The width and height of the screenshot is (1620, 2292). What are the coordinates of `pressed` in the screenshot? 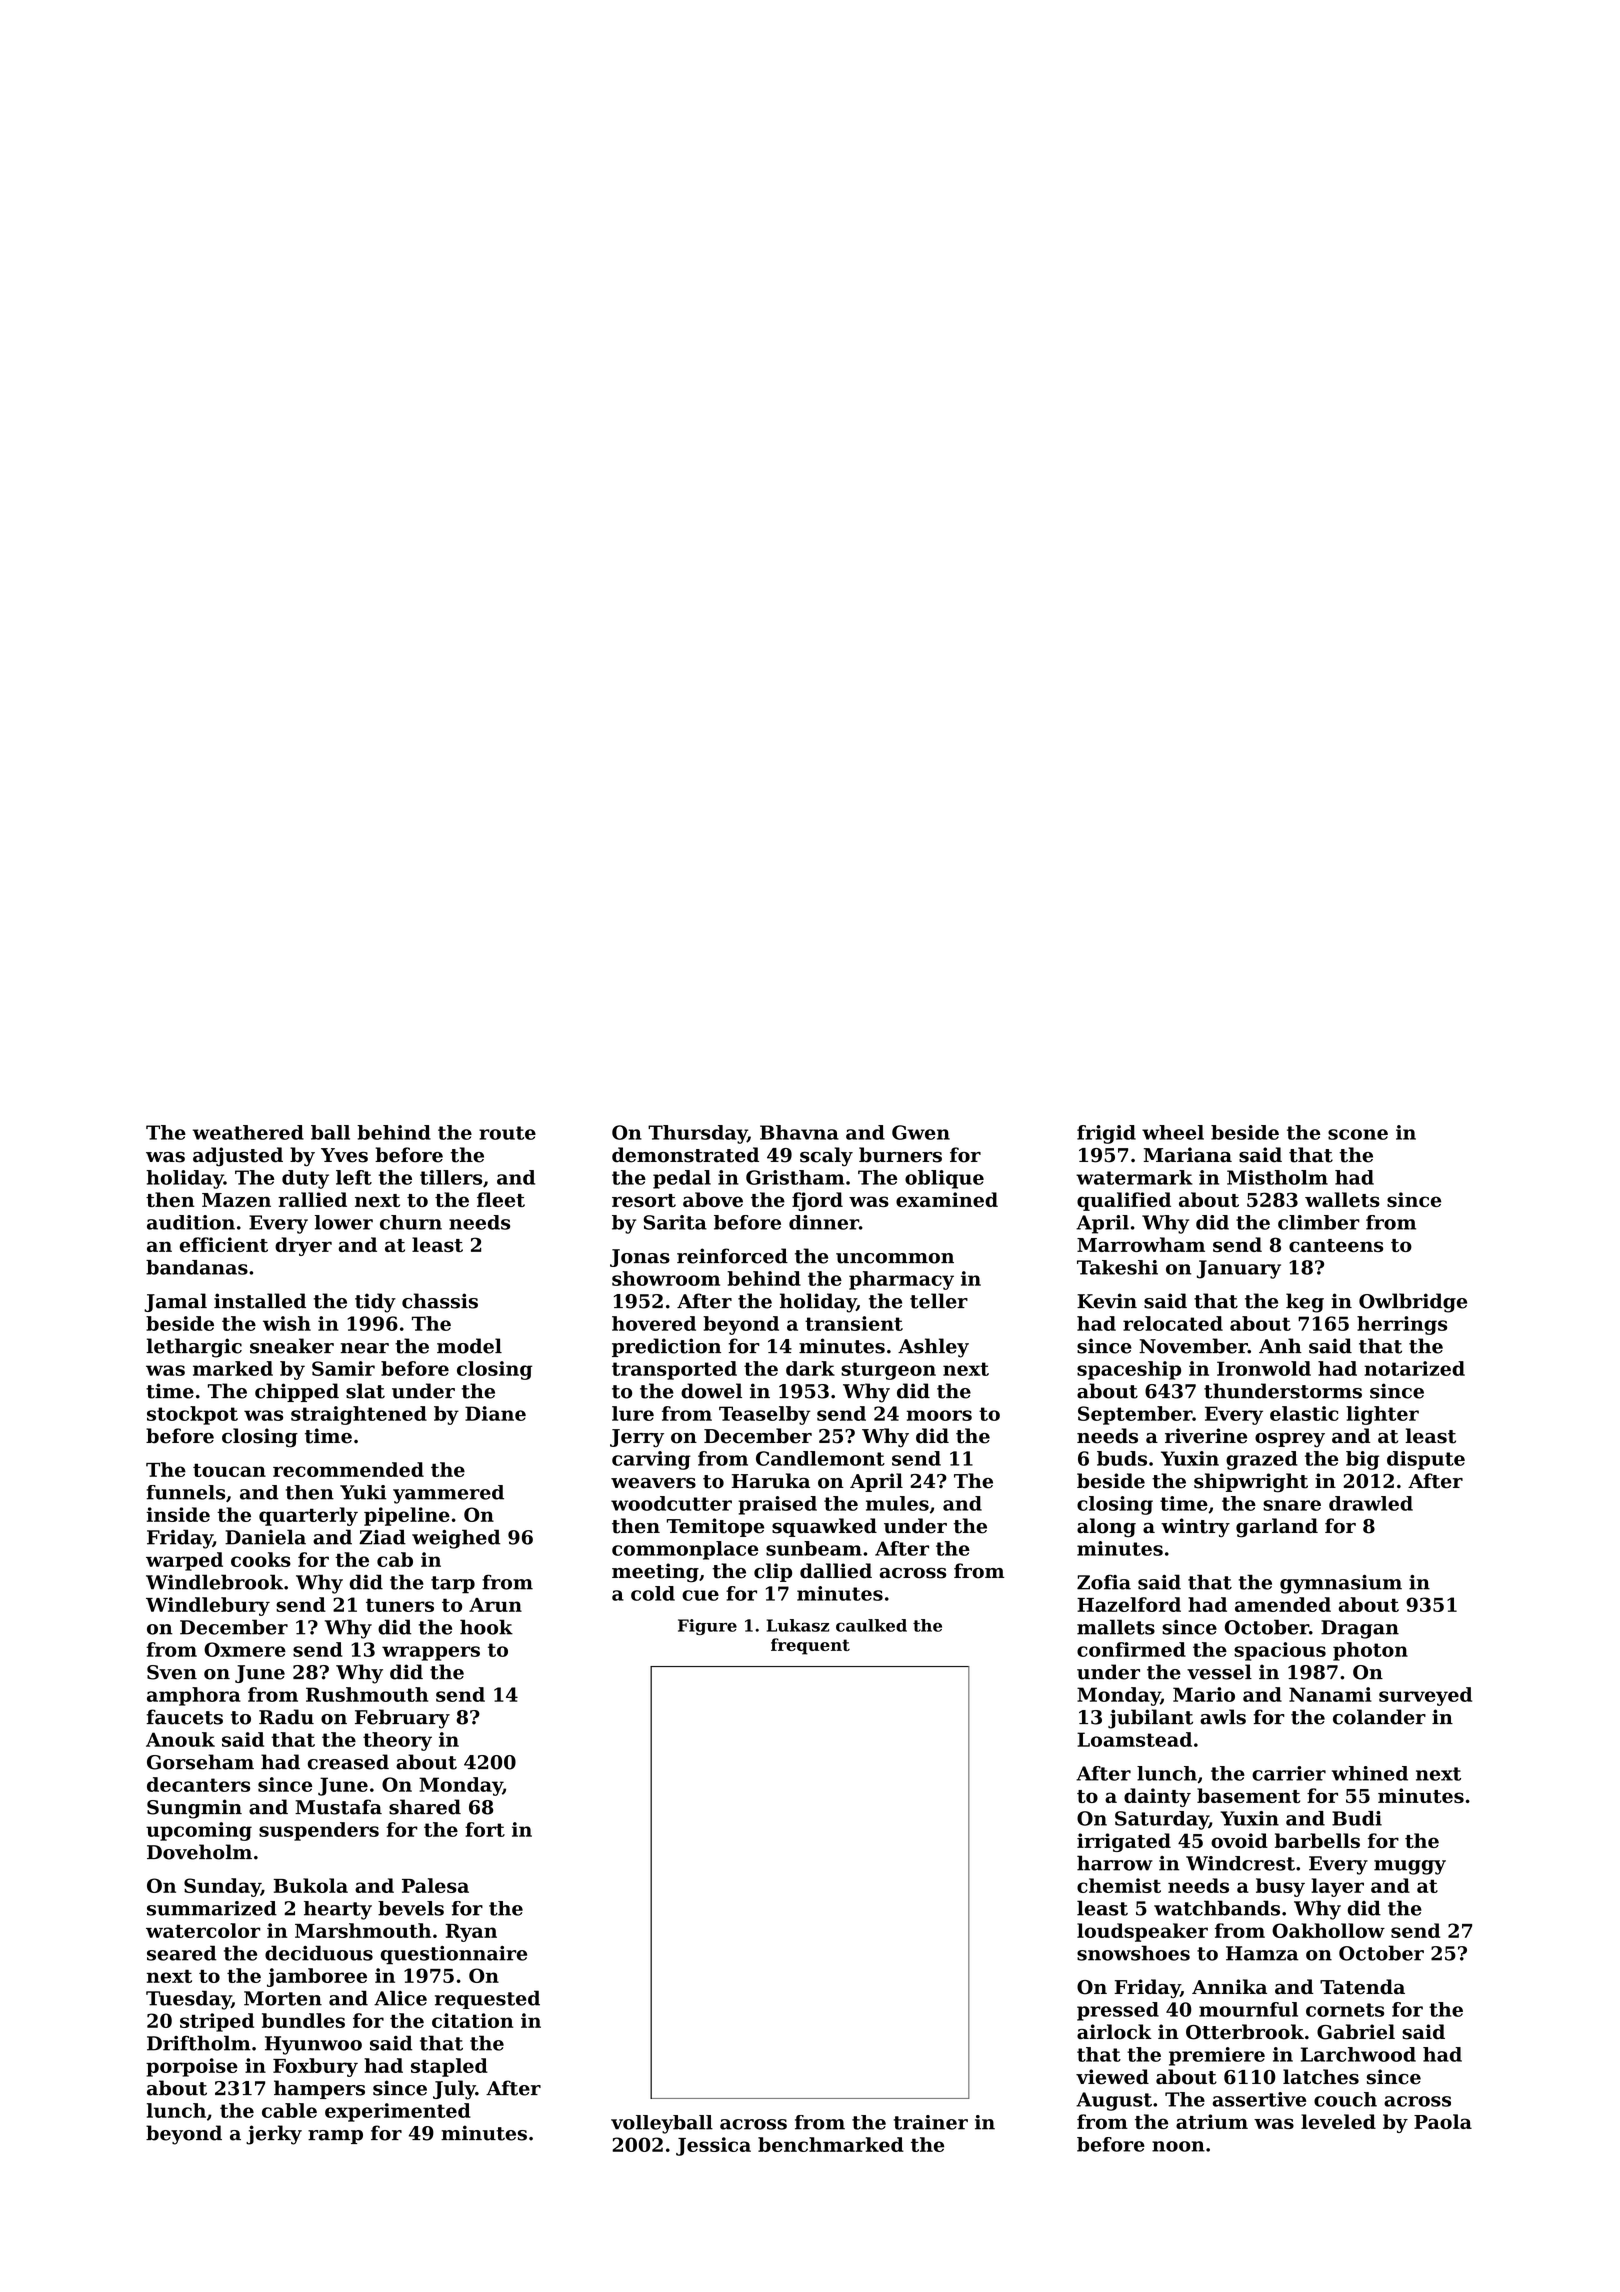 It's located at (1118, 2011).
